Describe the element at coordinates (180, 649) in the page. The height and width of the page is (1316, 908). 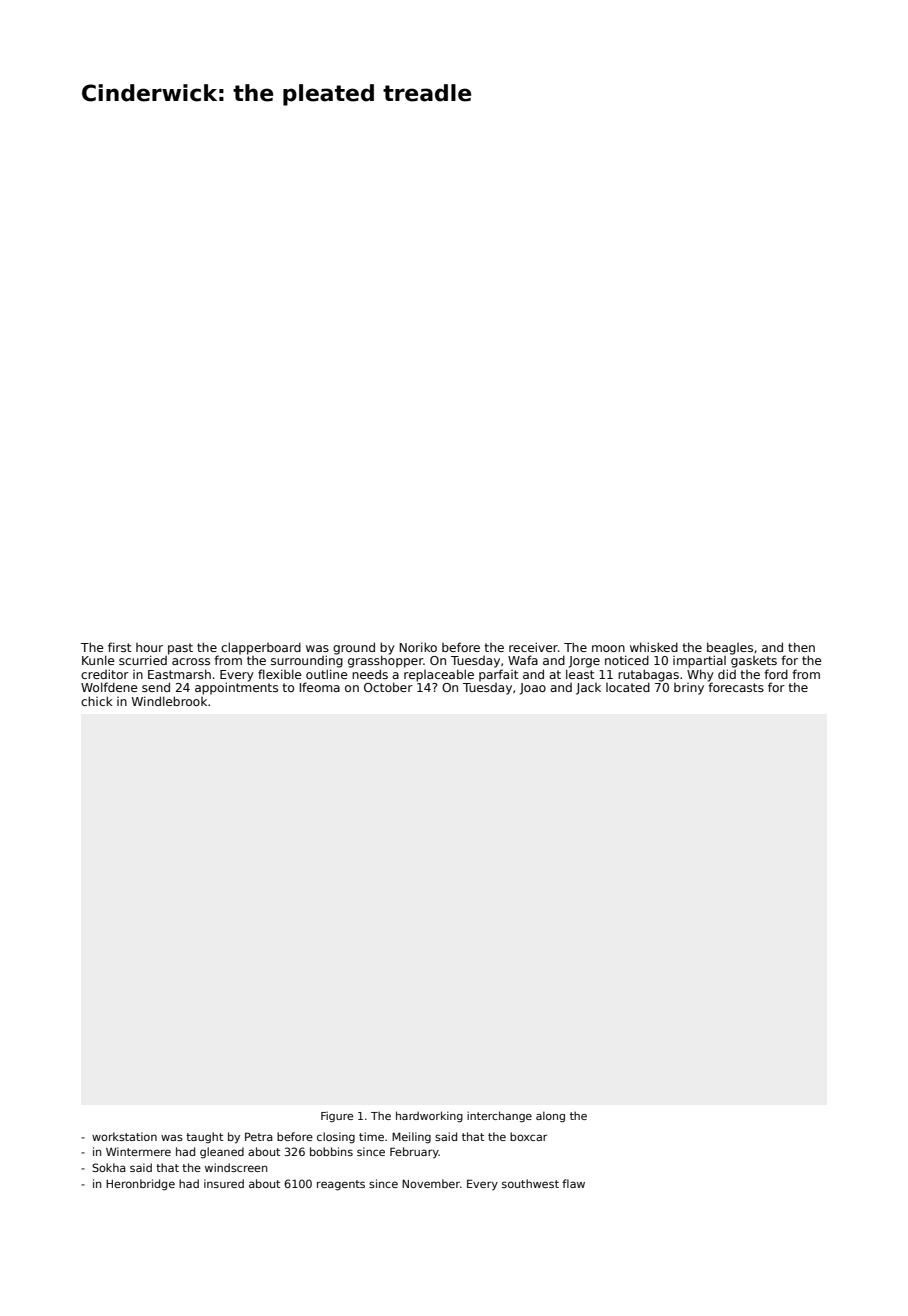
I see `past` at that location.
